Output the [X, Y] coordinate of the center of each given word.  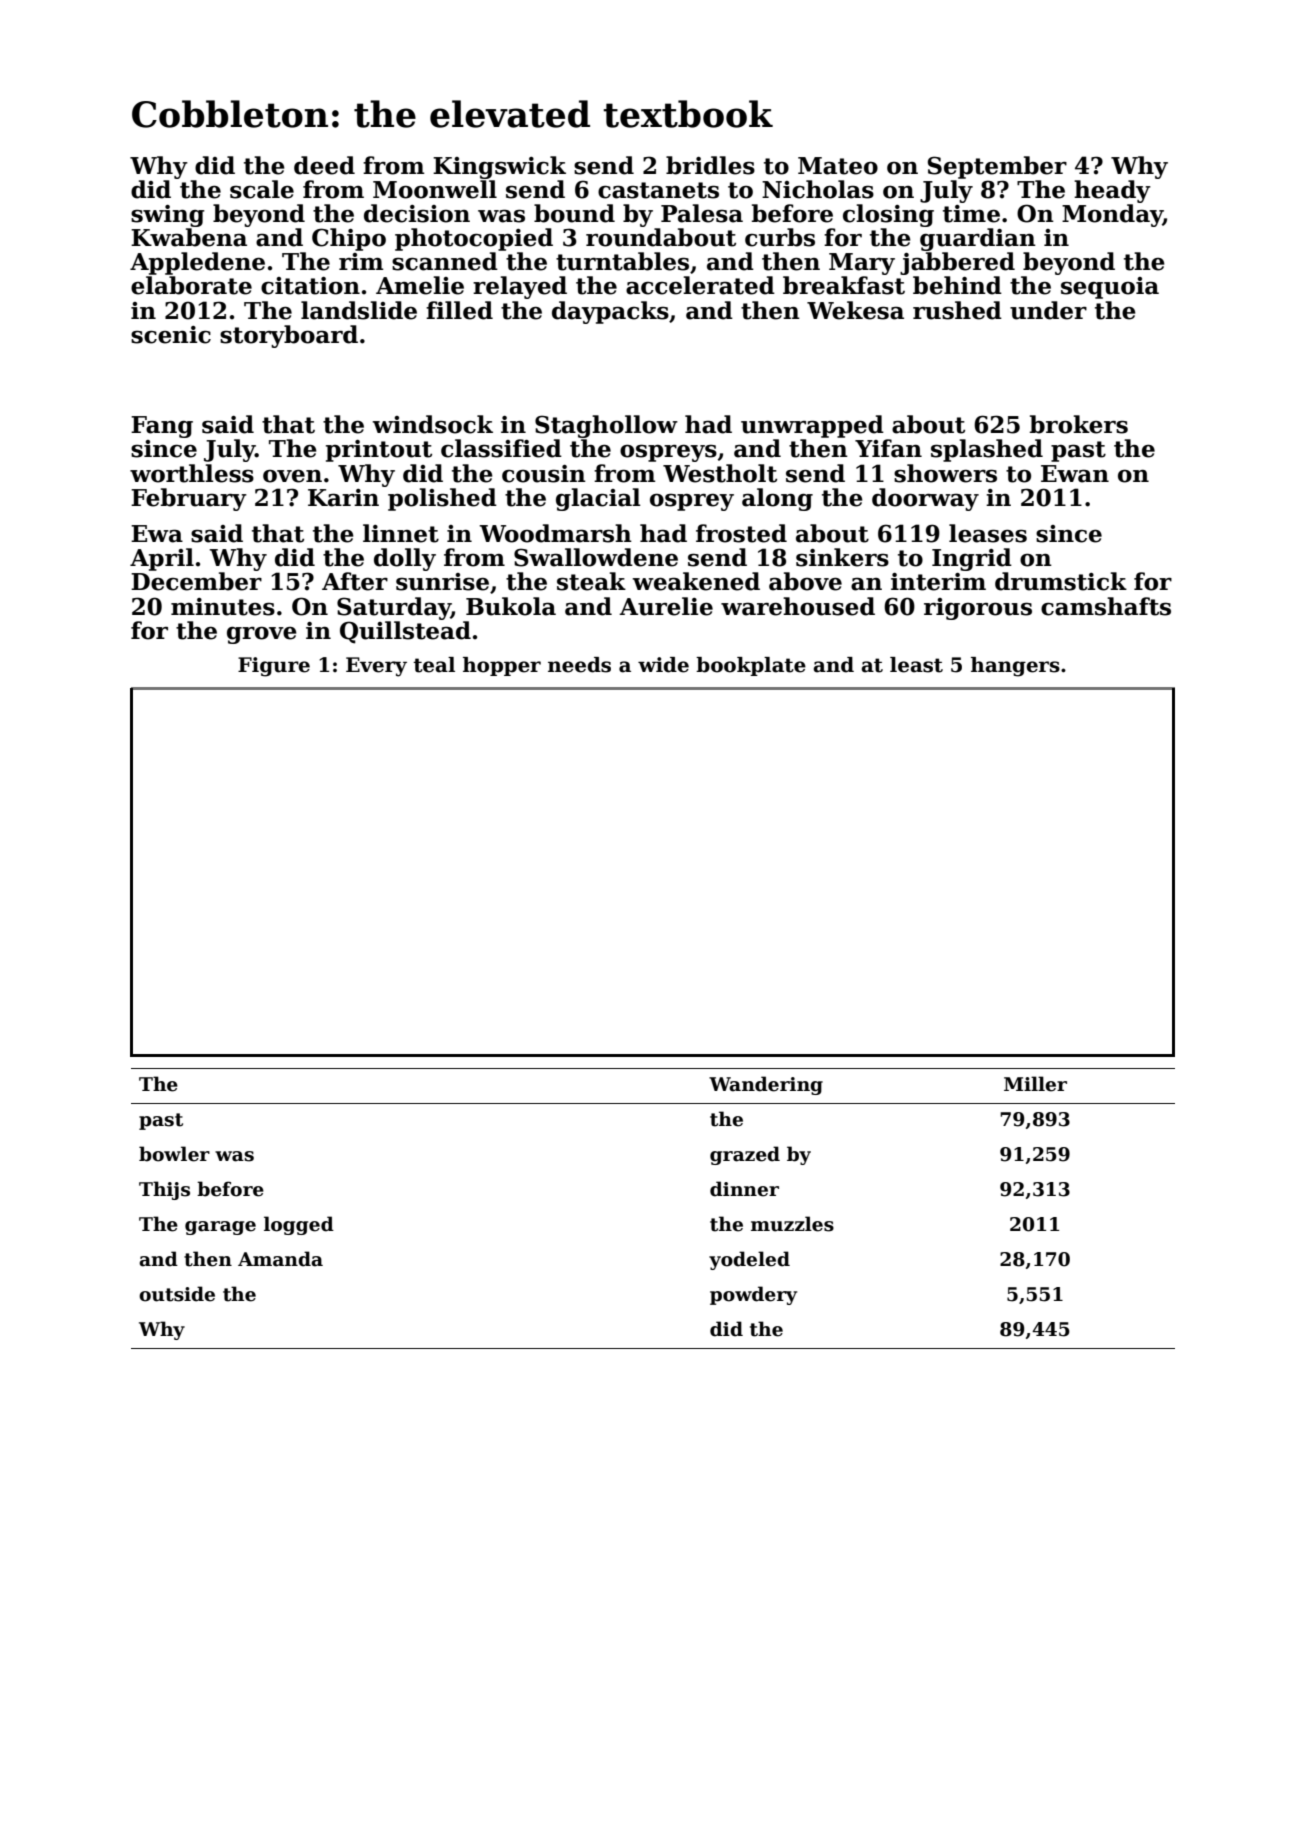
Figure [274, 667]
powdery [753, 1295]
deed [324, 165]
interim [938, 582]
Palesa [702, 213]
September [997, 167]
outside [177, 1294]
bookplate [751, 666]
